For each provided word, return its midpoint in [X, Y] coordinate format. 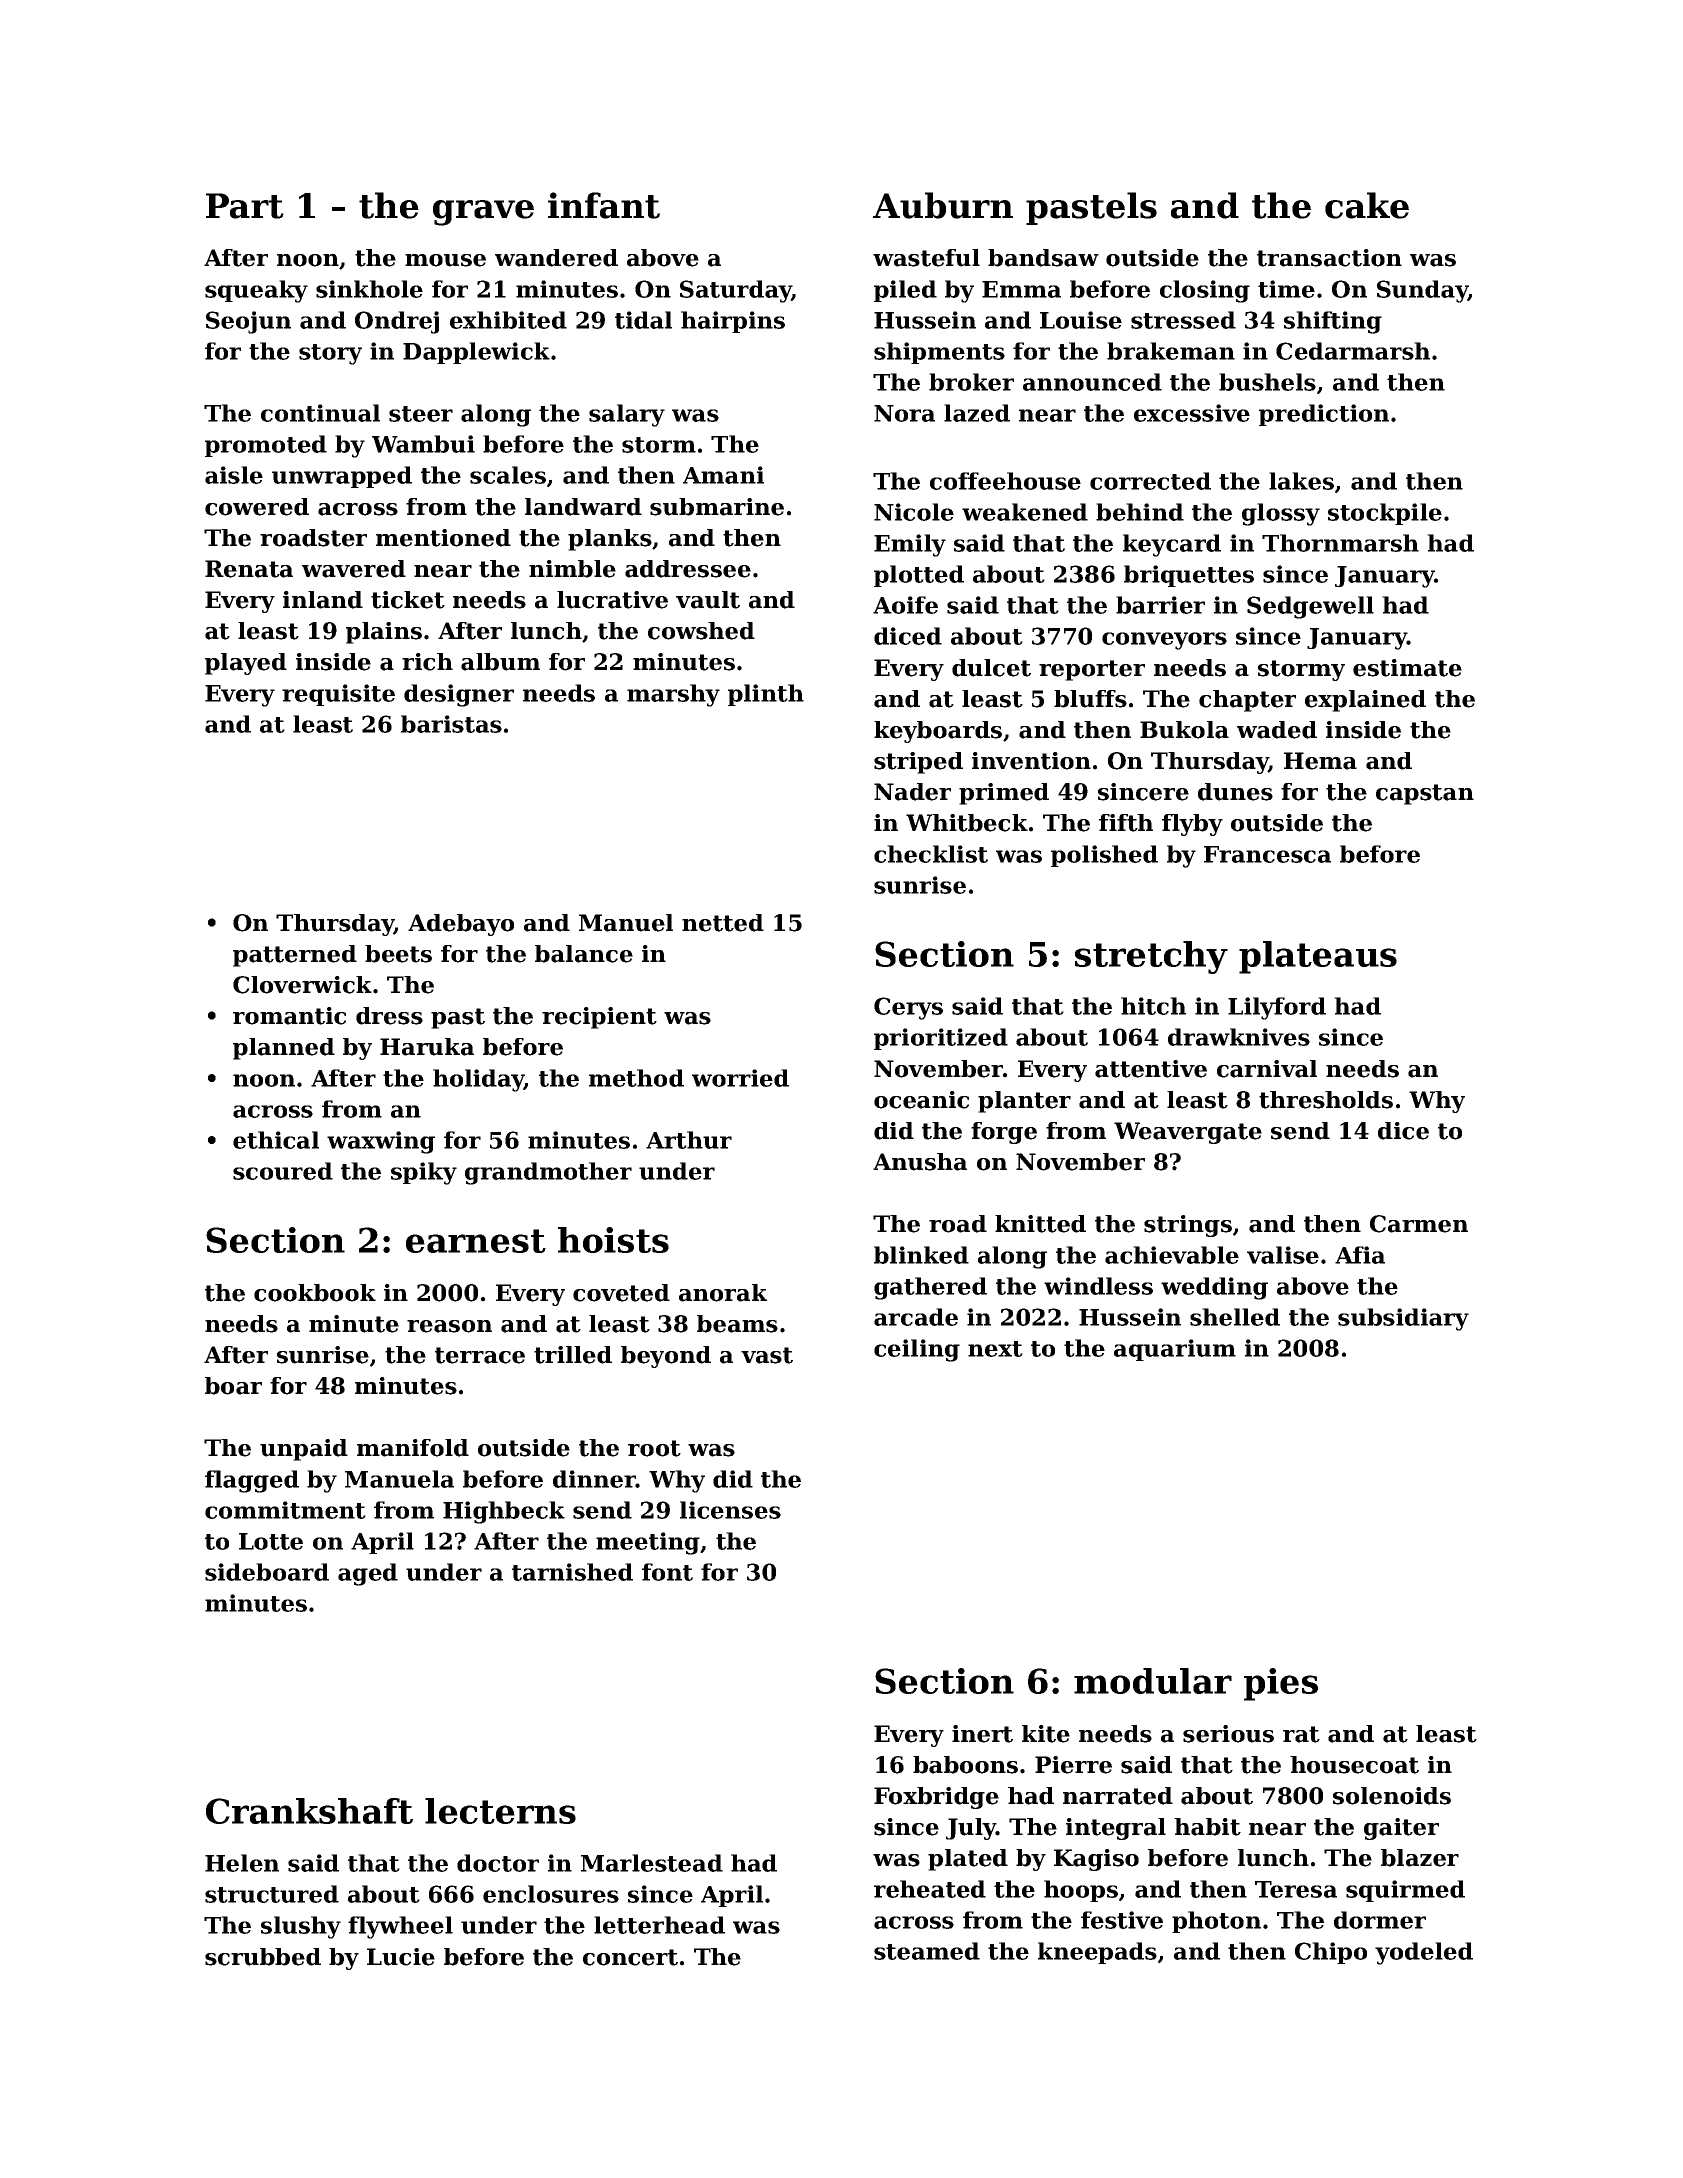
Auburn [943, 205]
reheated [930, 1889]
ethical [276, 1140]
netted [723, 923]
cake [1367, 205]
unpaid [304, 1450]
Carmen [1419, 1224]
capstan [1425, 794]
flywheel [400, 1927]
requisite [338, 695]
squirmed [1405, 1891]
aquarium [1175, 1350]
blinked [921, 1255]
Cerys [908, 1008]
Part [245, 206]
